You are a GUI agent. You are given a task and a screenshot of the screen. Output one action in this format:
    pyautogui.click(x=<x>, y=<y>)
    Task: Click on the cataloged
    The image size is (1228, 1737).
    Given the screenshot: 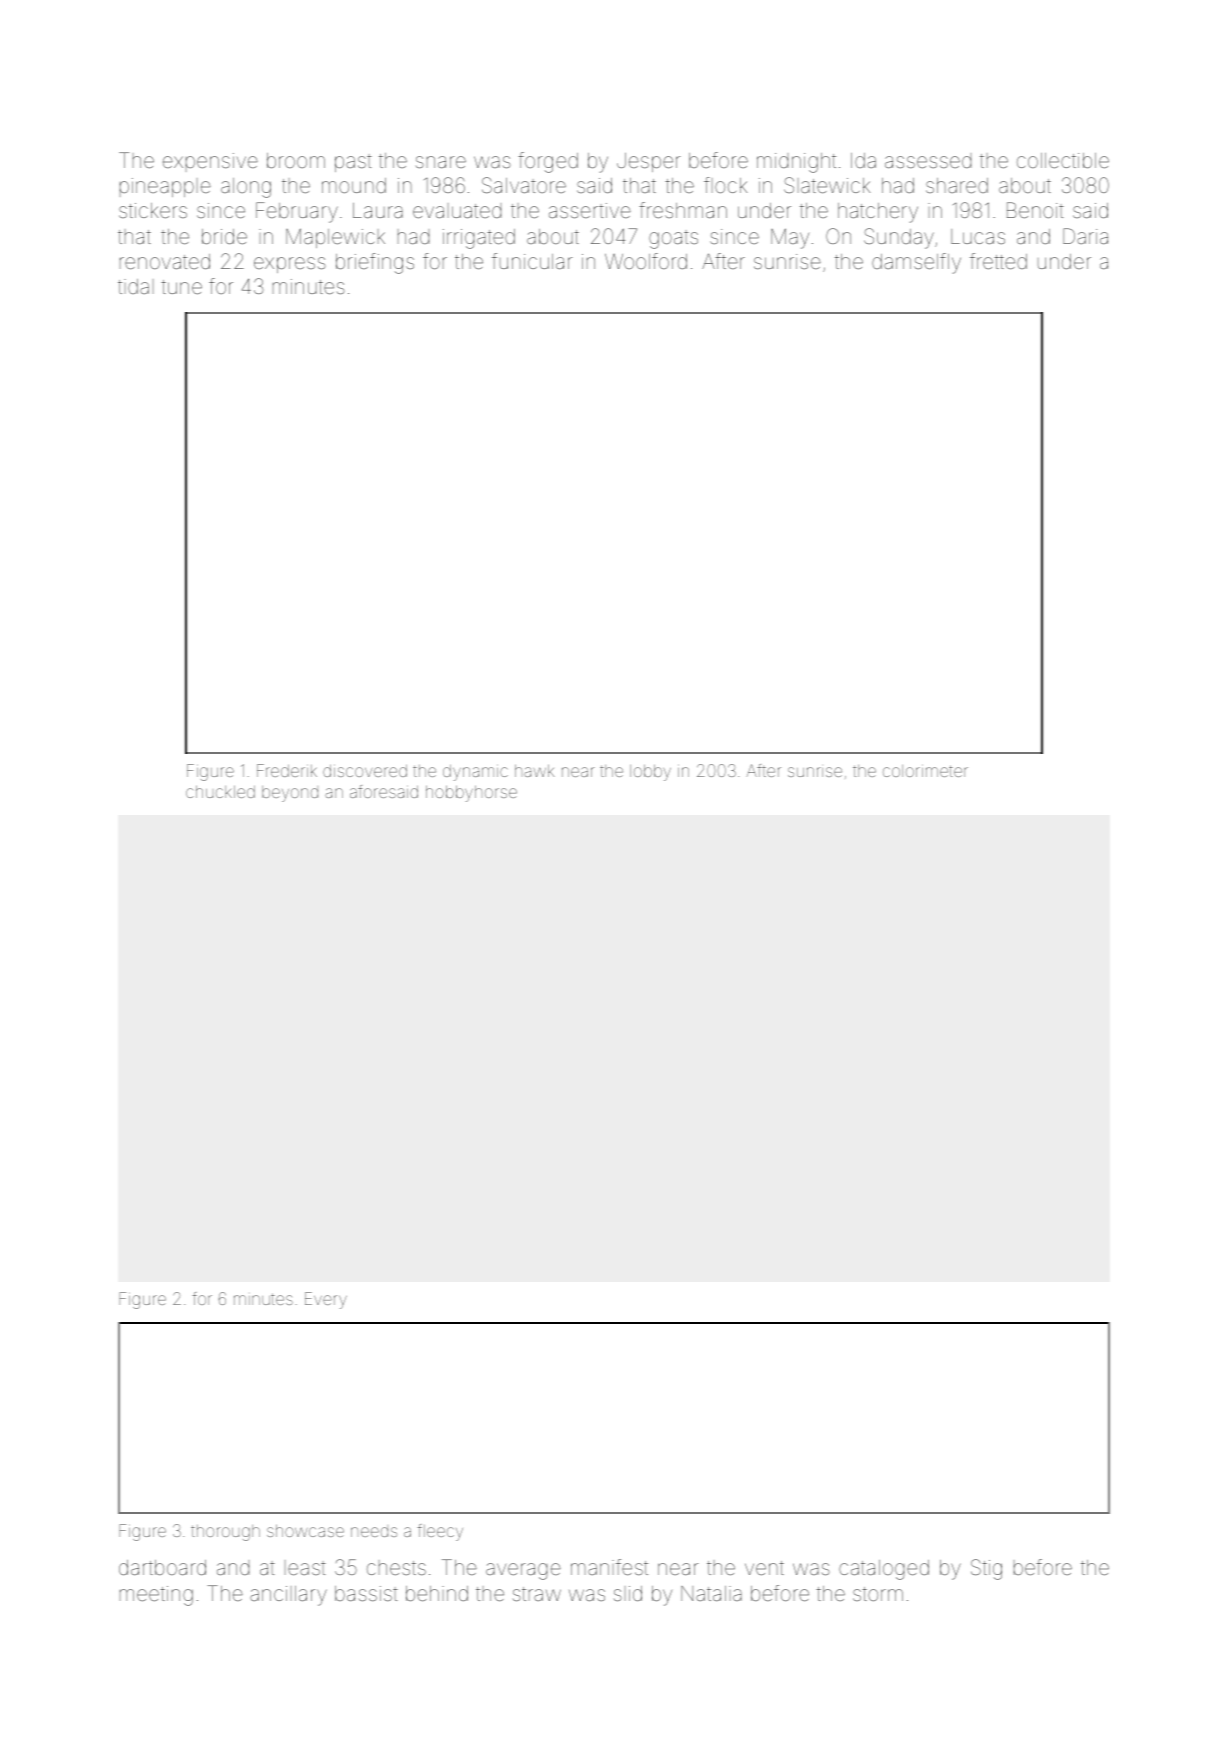 What is the action you would take?
    pyautogui.click(x=884, y=1570)
